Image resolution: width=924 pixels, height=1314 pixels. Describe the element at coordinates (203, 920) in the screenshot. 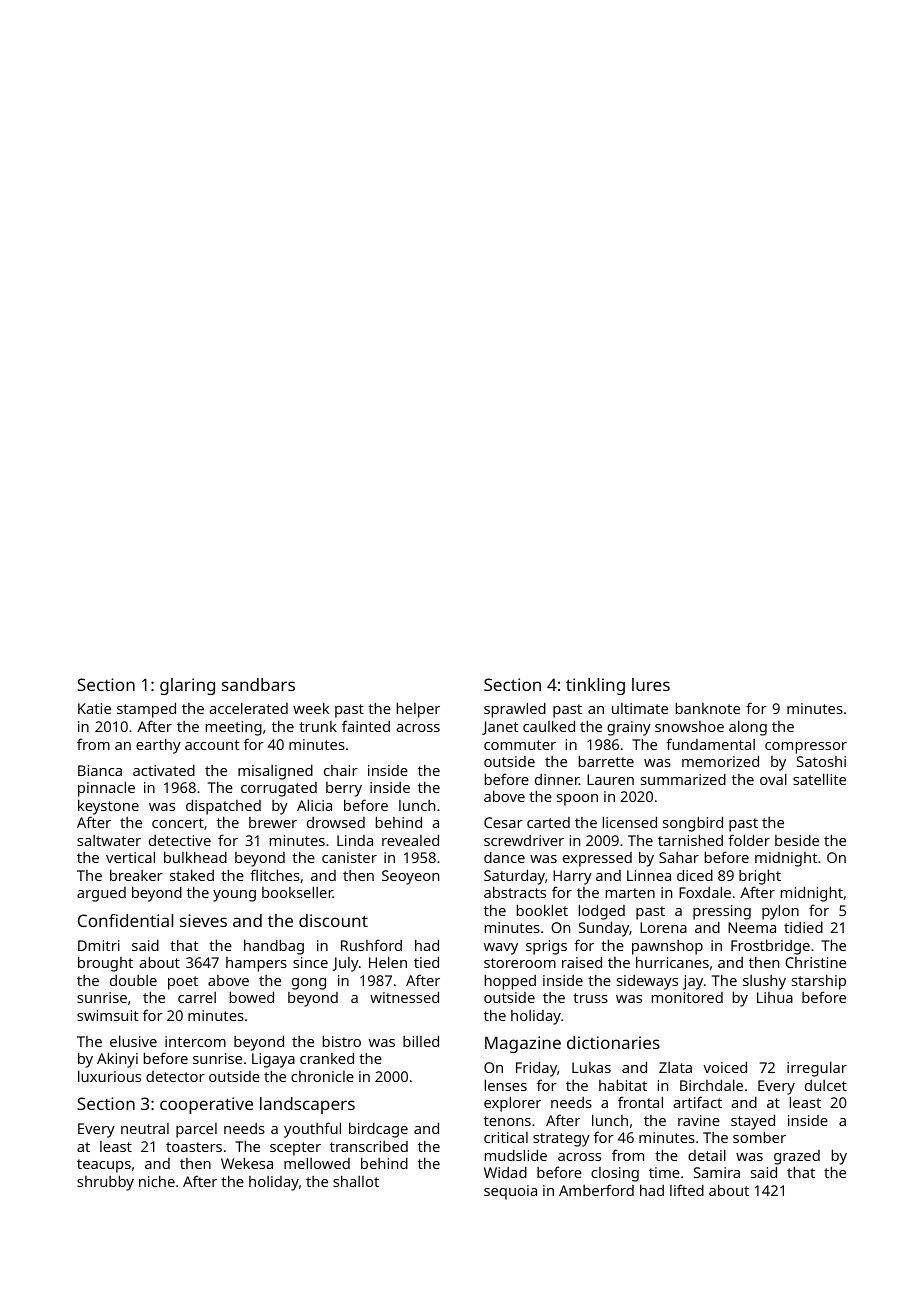

I see `sieves` at that location.
